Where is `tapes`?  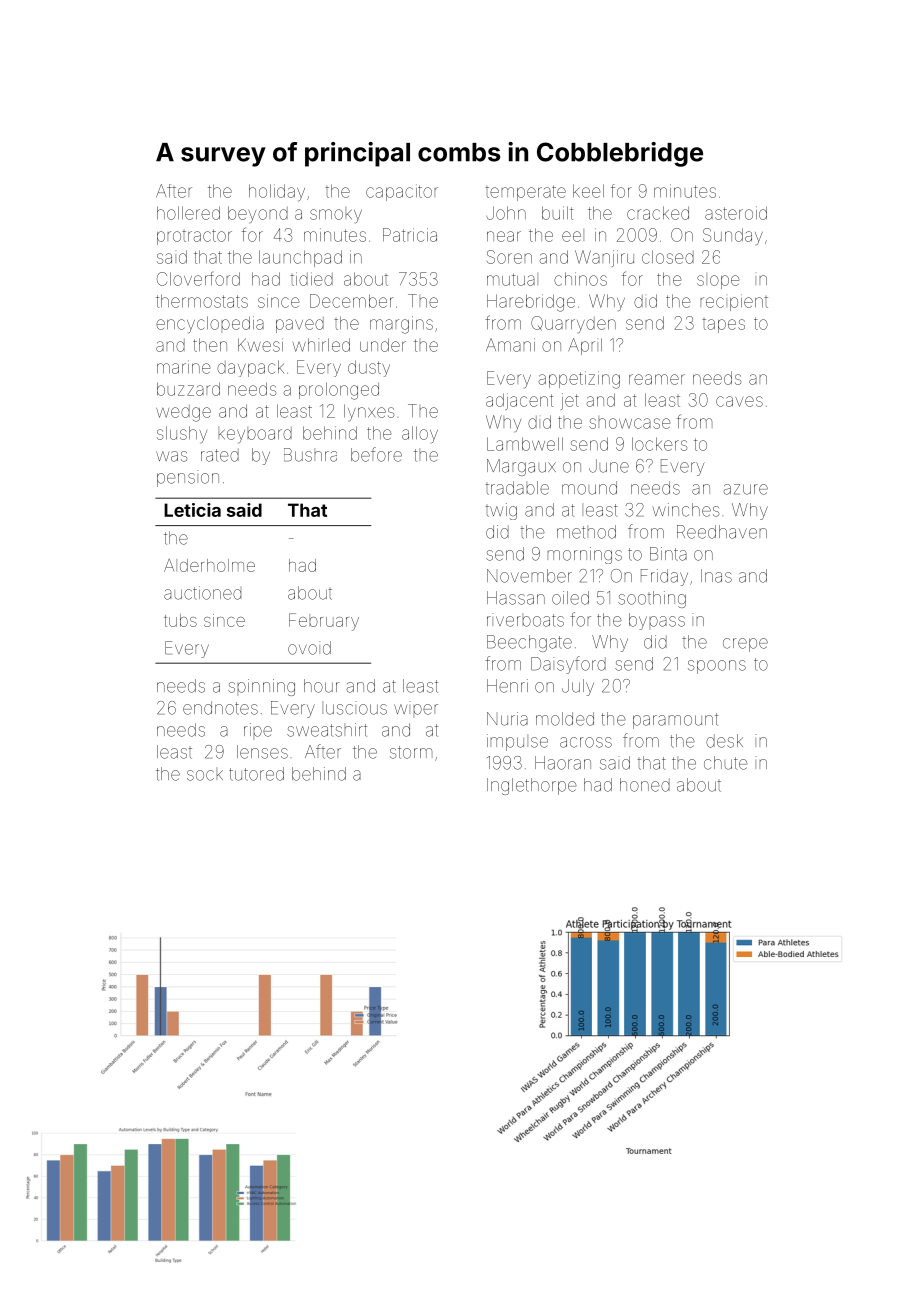 tapes is located at coordinates (723, 326).
